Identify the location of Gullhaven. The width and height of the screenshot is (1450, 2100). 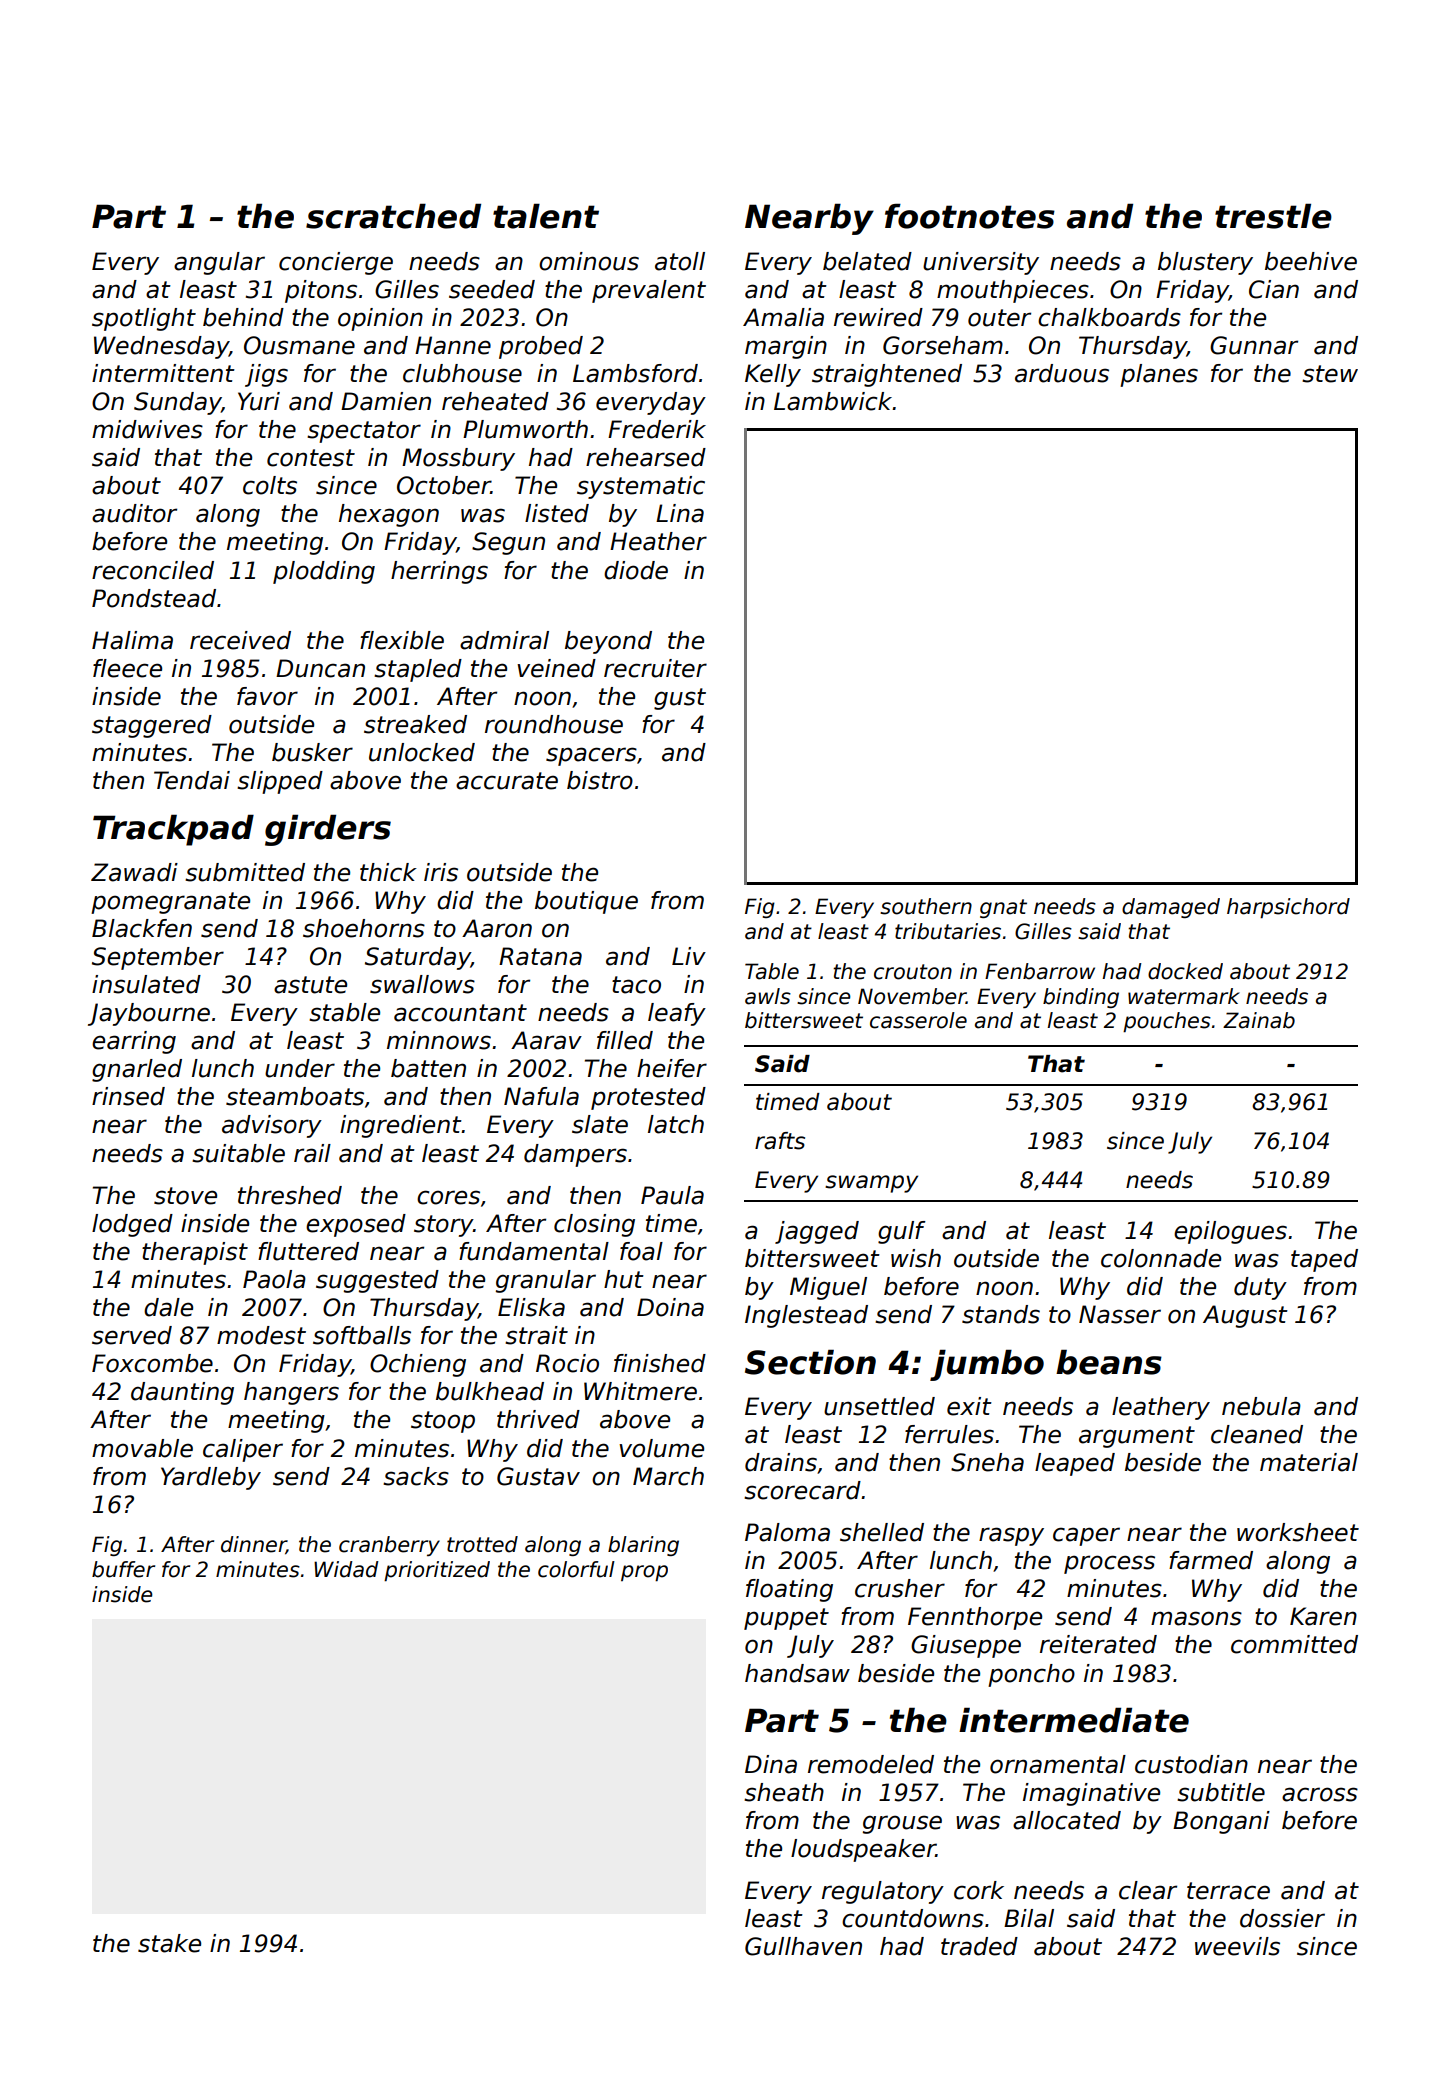
(803, 1946).
